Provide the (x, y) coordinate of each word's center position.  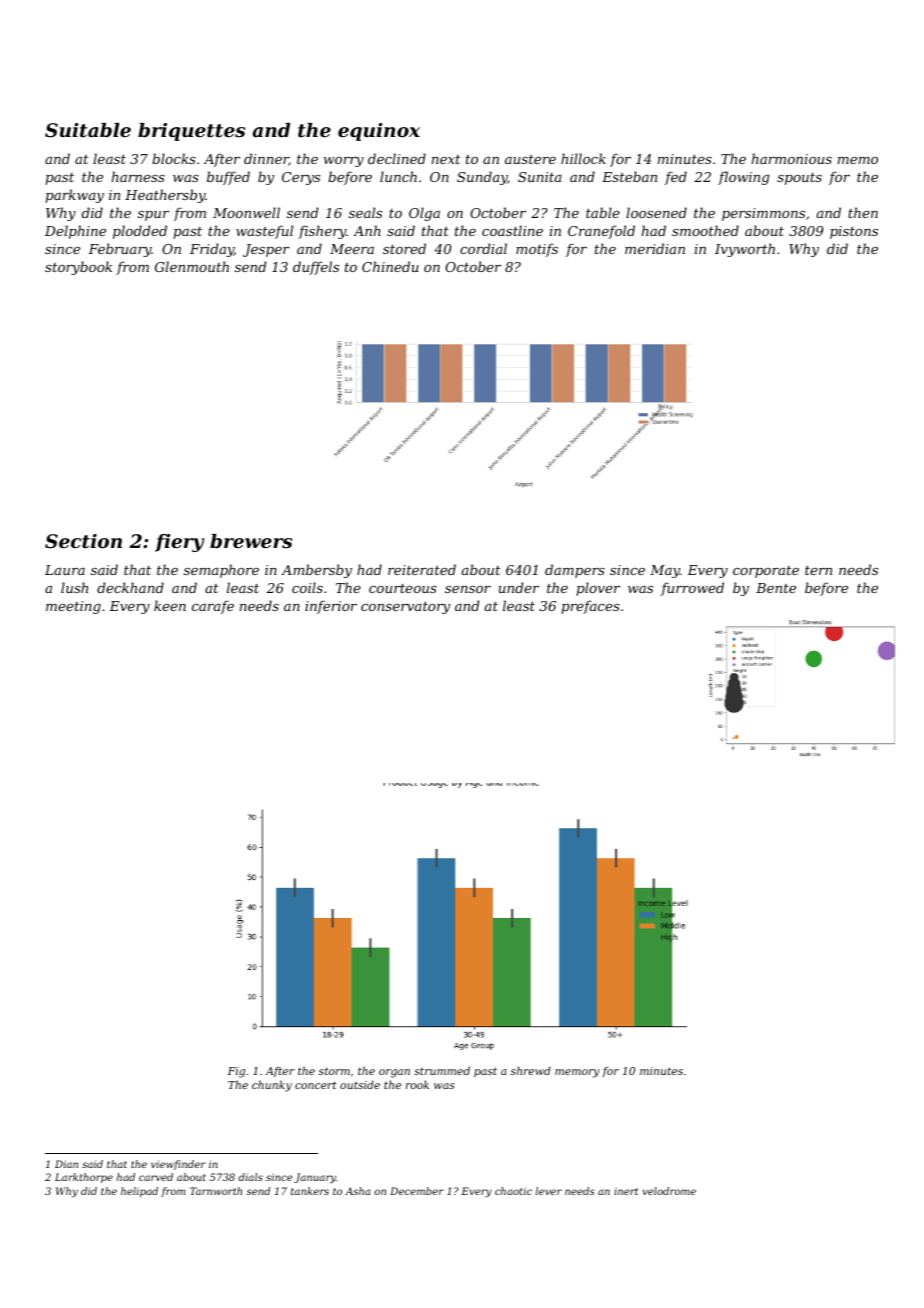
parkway (74, 196)
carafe (213, 607)
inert (626, 1191)
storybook (78, 268)
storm (334, 1071)
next (446, 159)
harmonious (792, 158)
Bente (776, 588)
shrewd (531, 1070)
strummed (442, 1070)
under (519, 587)
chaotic (513, 1191)
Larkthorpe (84, 1178)
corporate (766, 572)
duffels (316, 268)
